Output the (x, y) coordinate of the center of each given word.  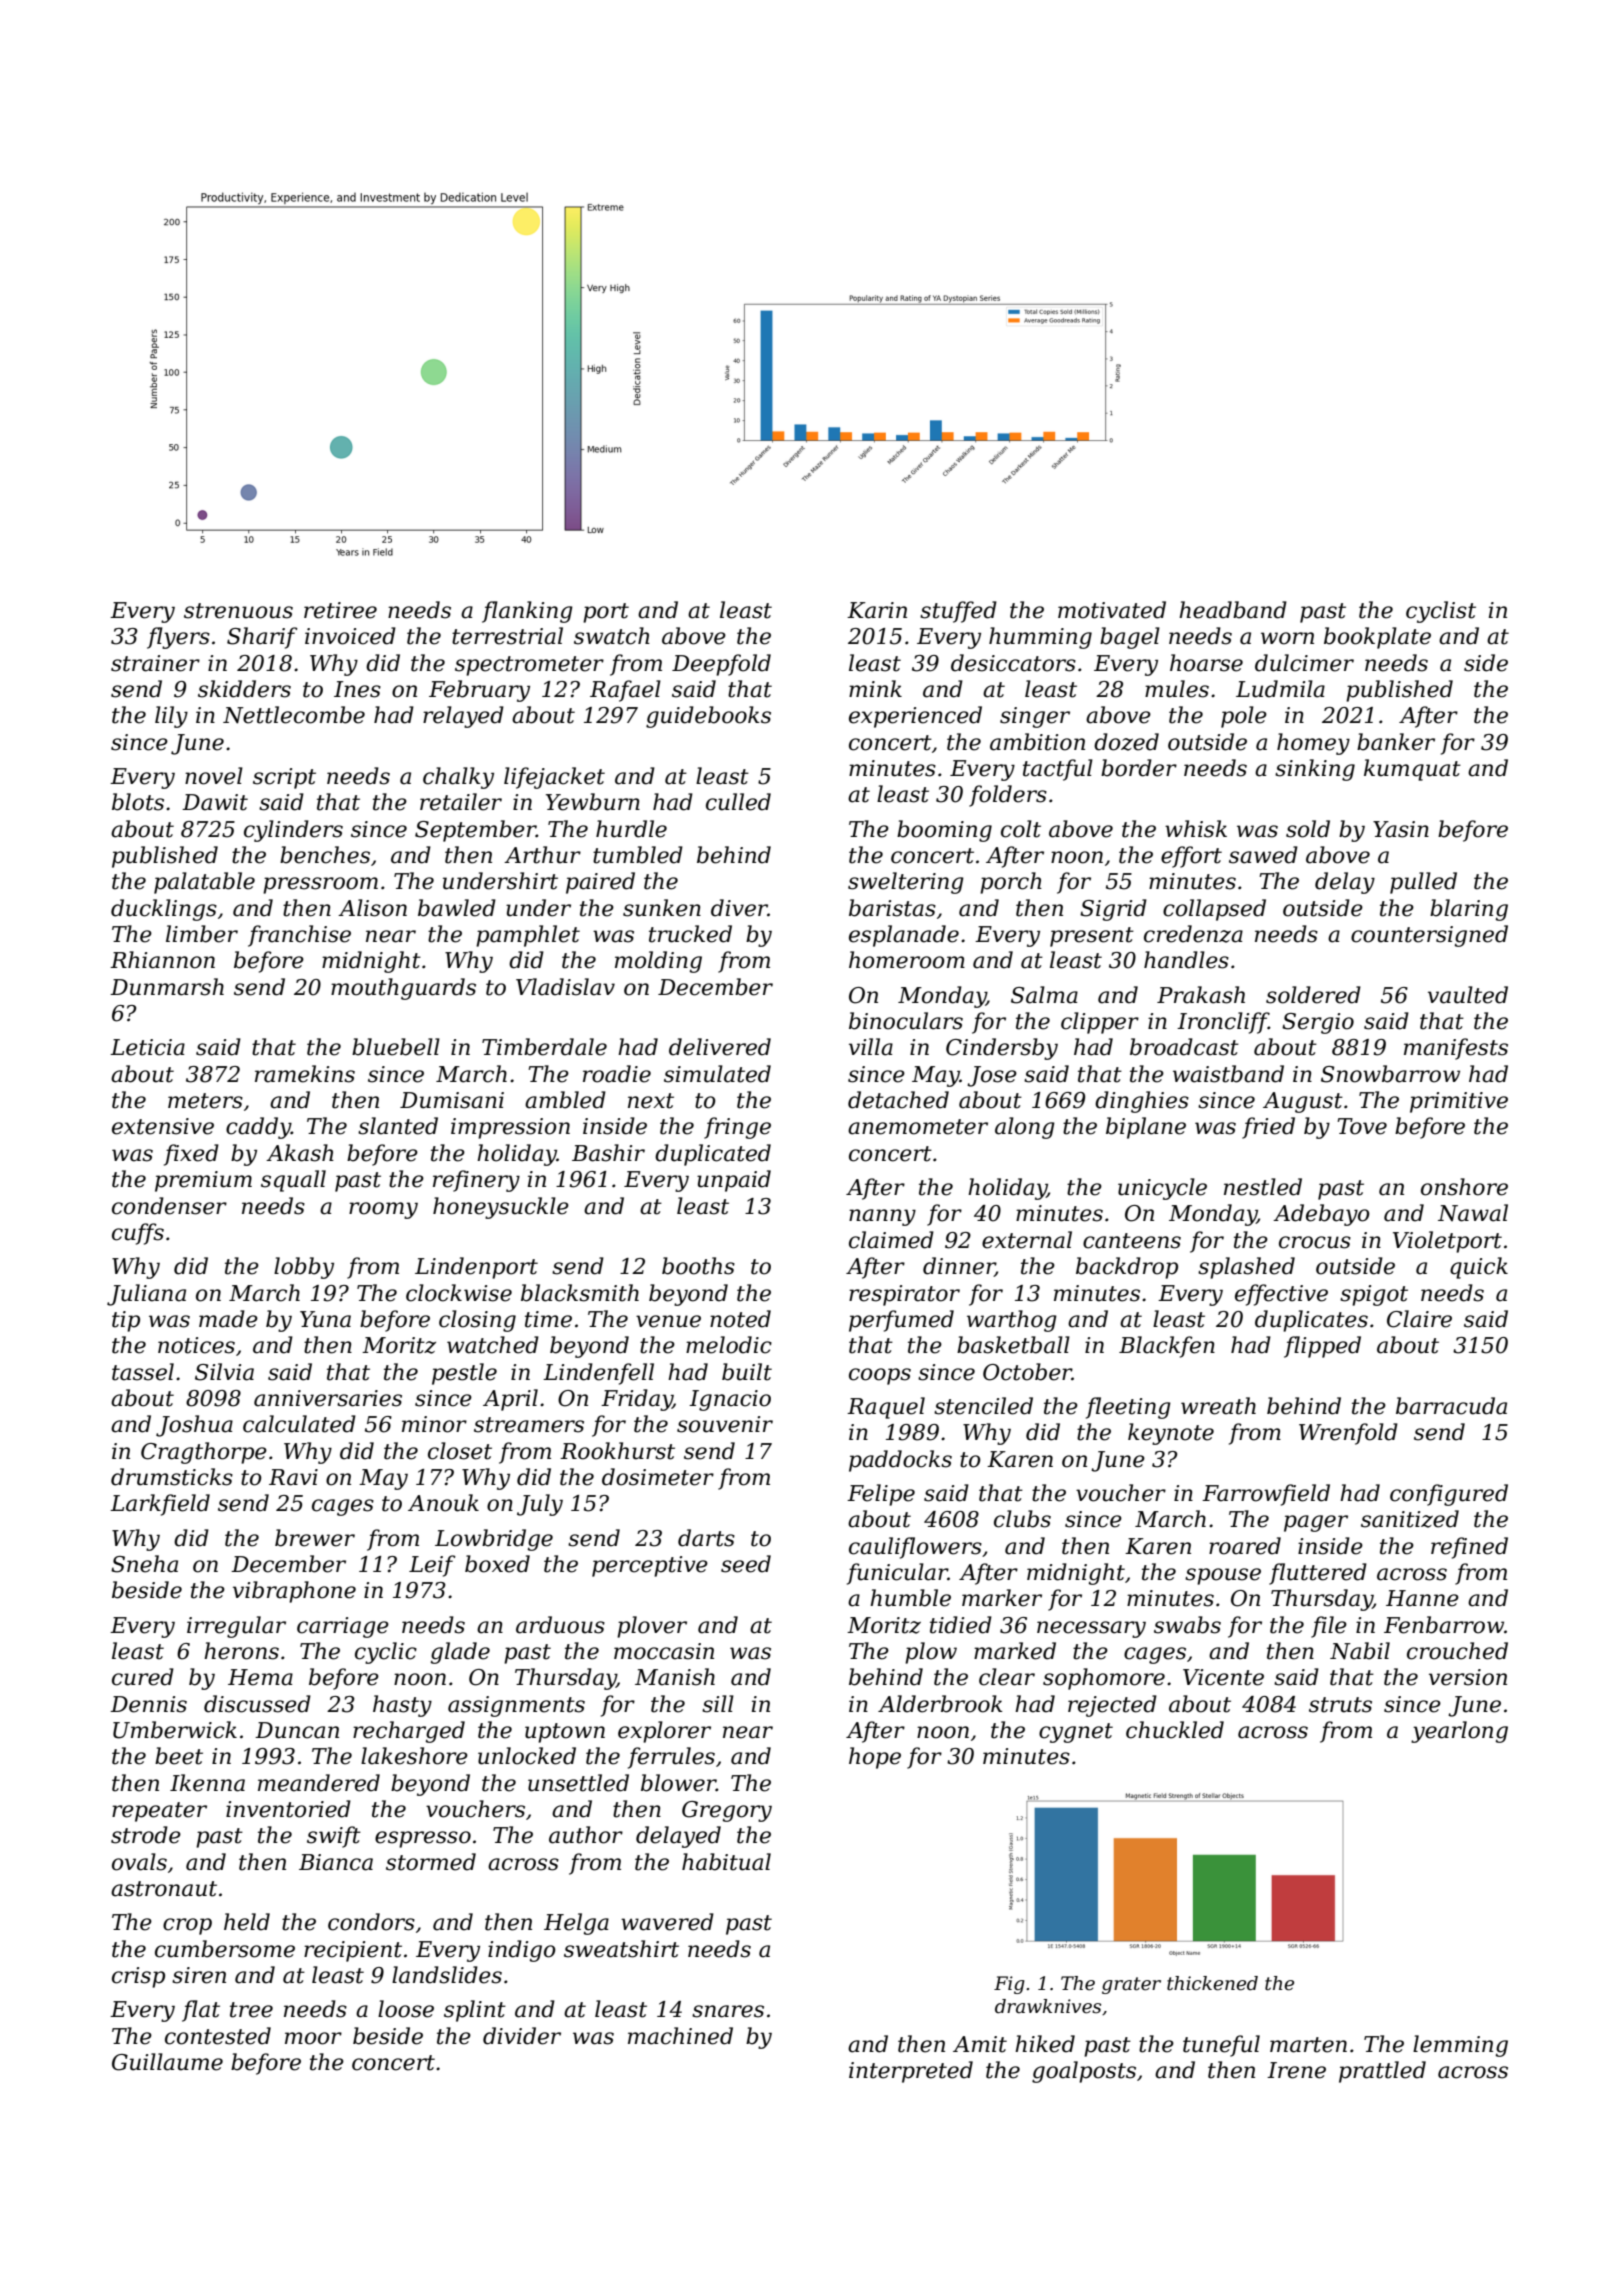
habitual (726, 1862)
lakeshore (414, 1756)
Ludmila (1280, 689)
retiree (340, 610)
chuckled (1175, 1730)
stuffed (958, 612)
